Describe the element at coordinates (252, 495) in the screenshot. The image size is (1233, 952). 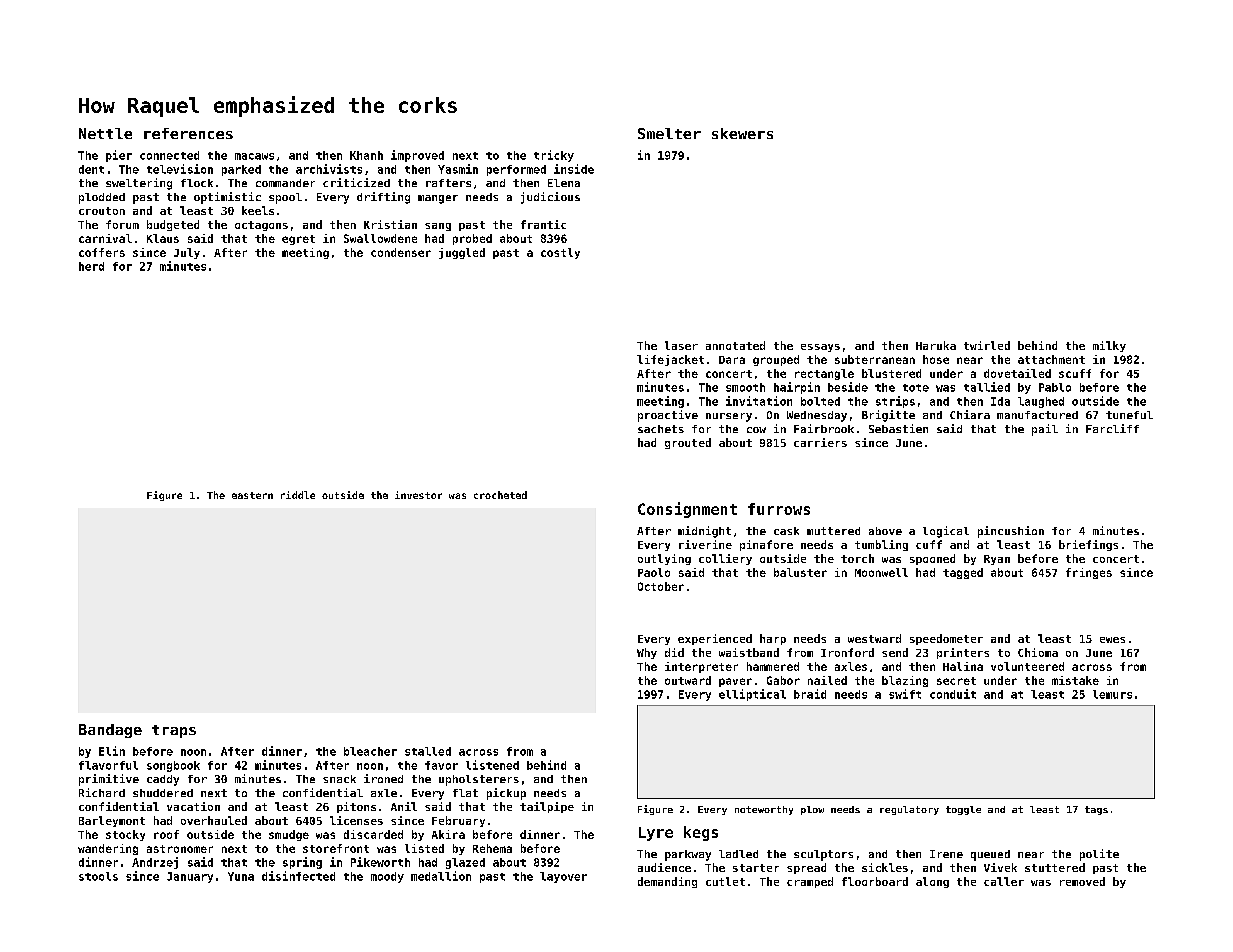
I see `eastern` at that location.
